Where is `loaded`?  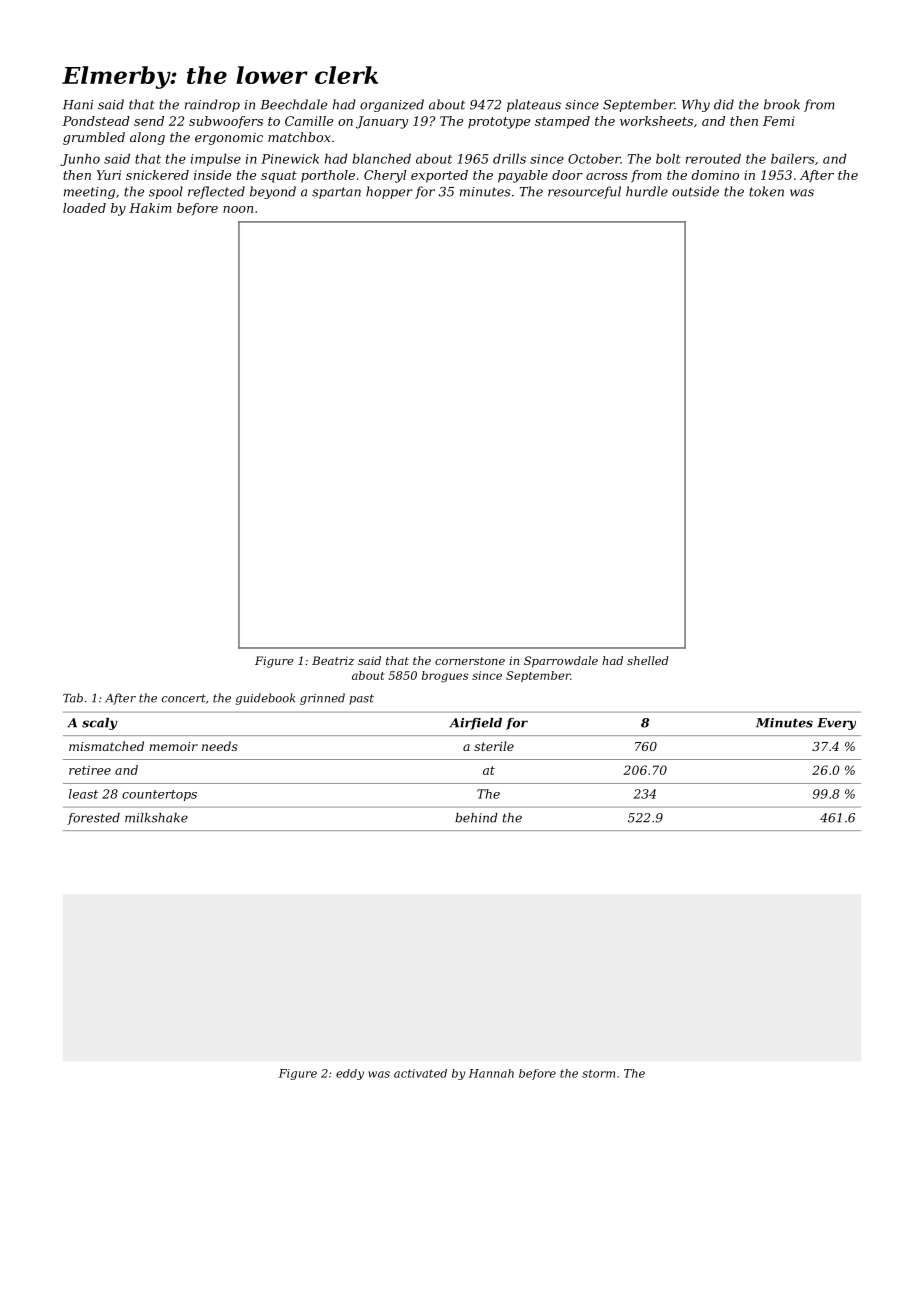
loaded is located at coordinates (84, 208).
